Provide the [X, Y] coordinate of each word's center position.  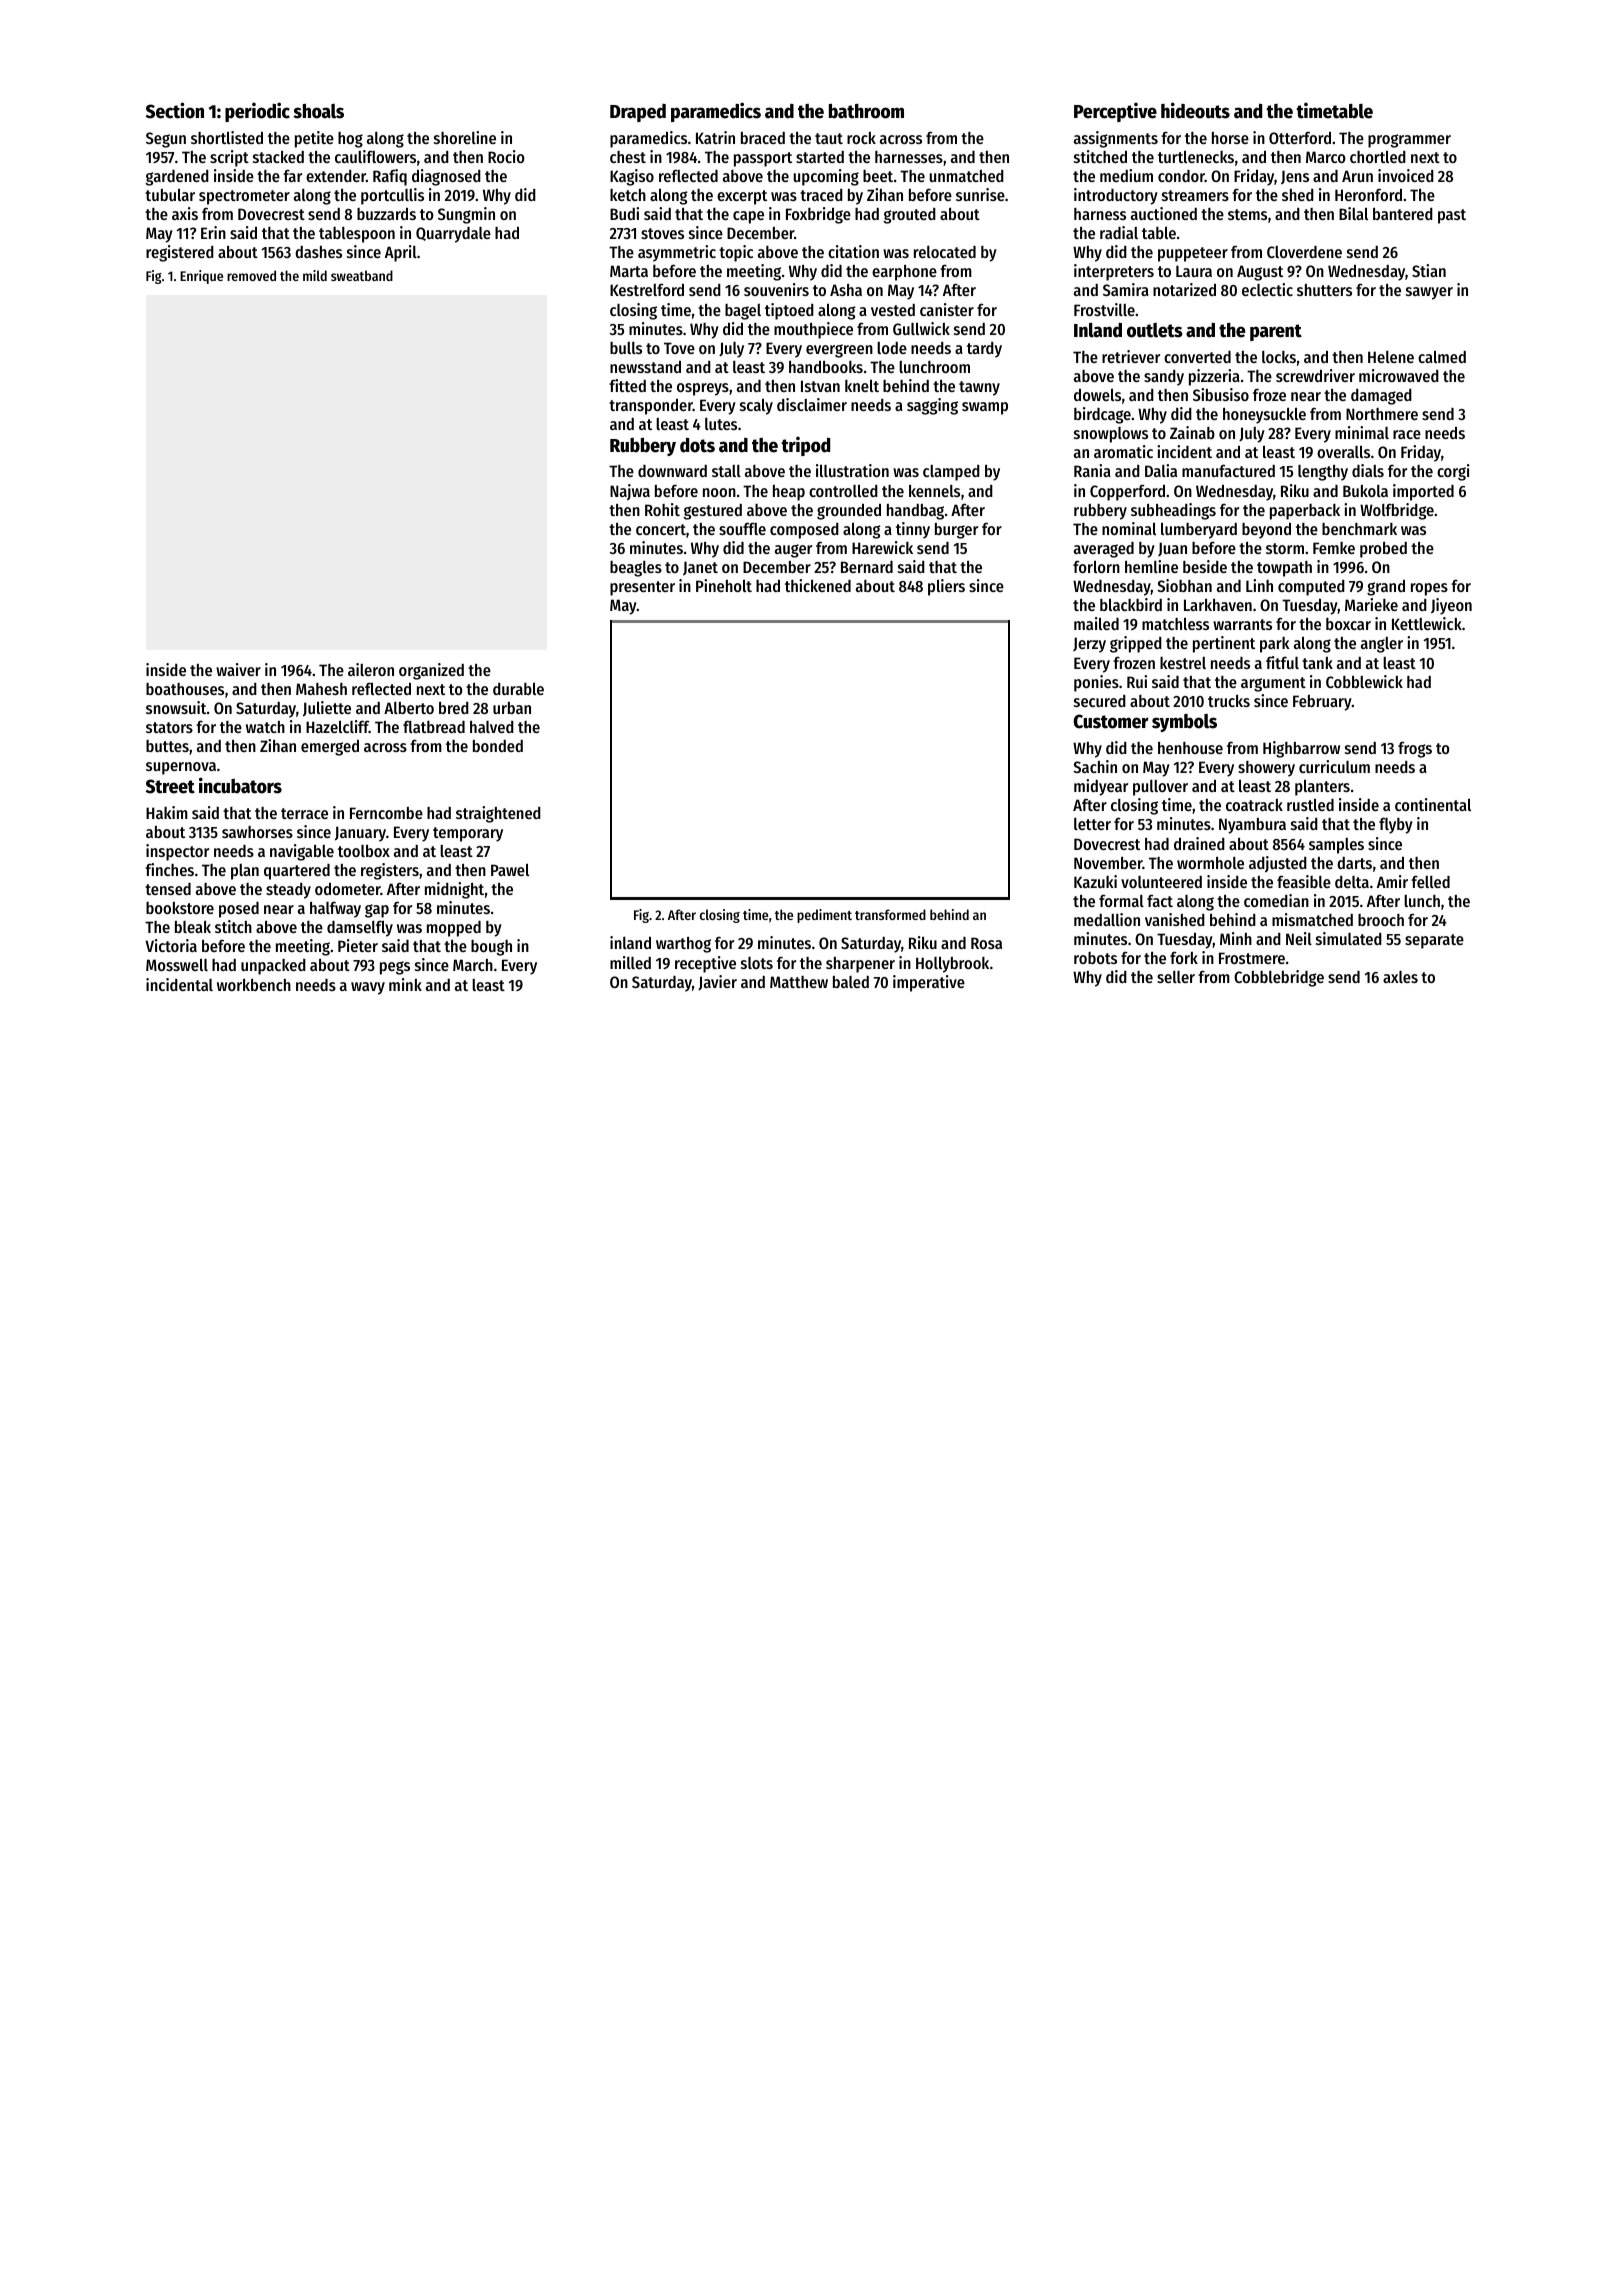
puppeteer [1193, 254]
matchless [1175, 623]
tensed [168, 889]
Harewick [882, 547]
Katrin [715, 137]
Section [175, 110]
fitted [627, 385]
